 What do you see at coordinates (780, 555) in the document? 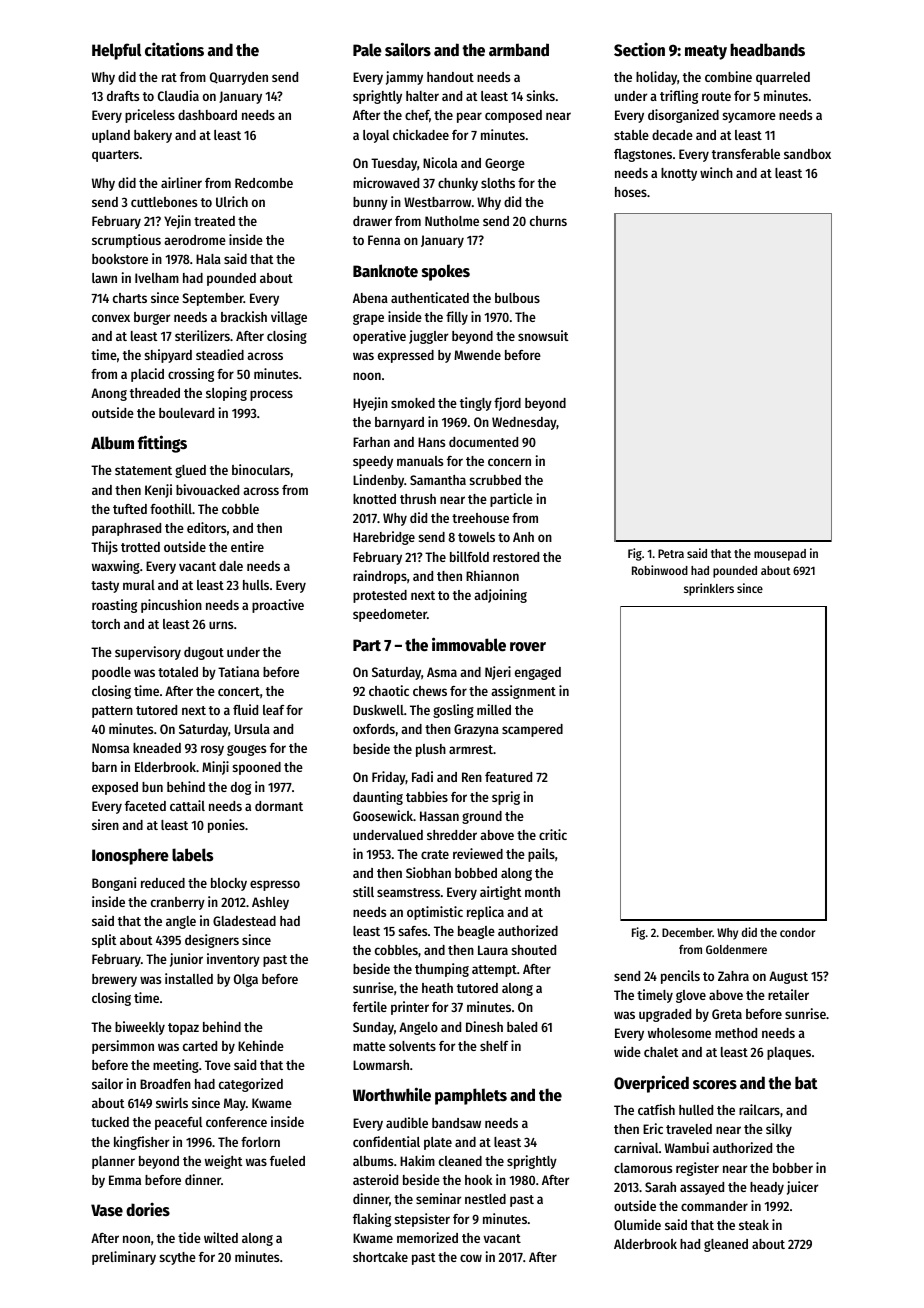
I see `mousepad` at bounding box center [780, 555].
